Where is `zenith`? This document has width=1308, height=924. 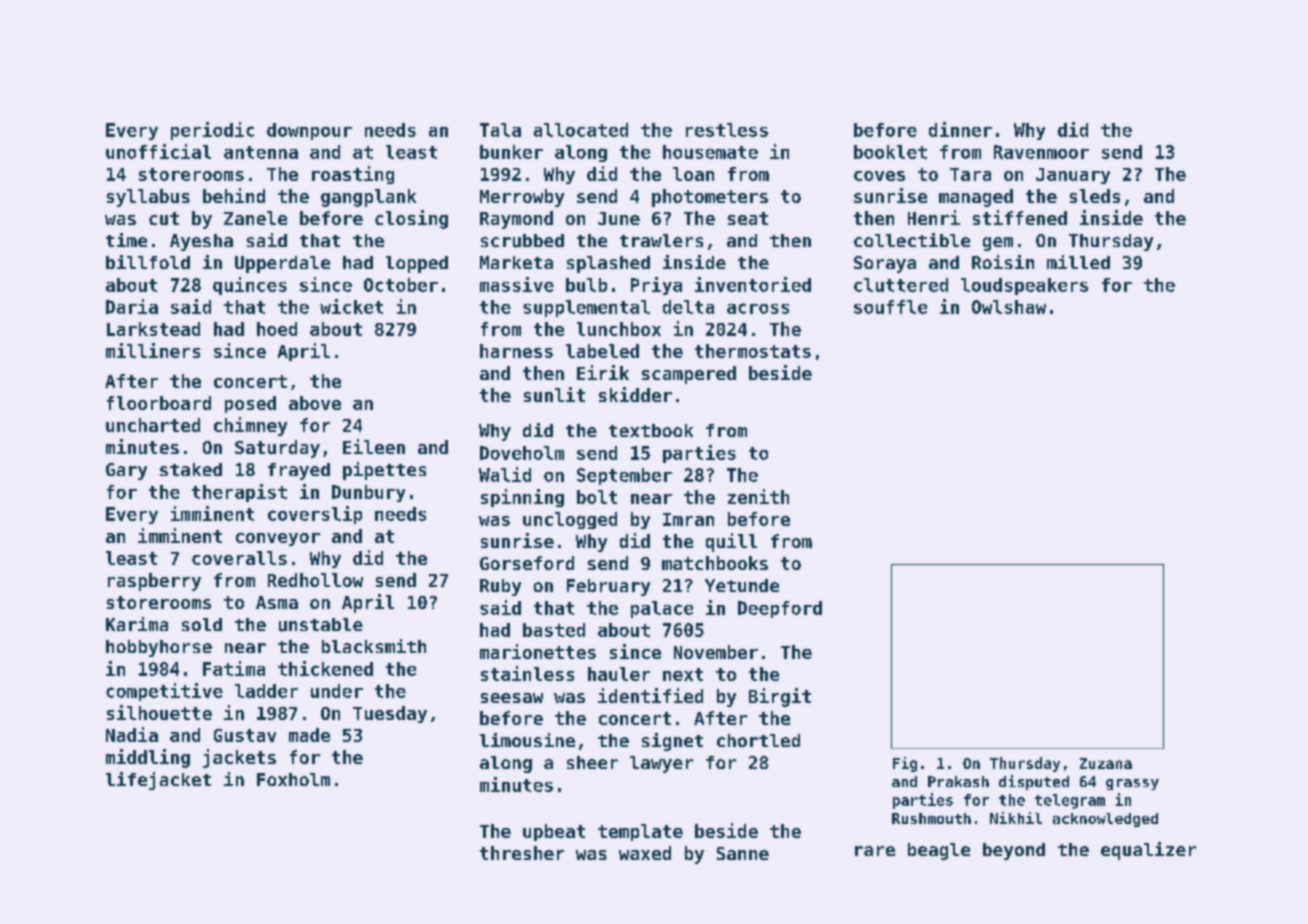 zenith is located at coordinates (758, 496).
